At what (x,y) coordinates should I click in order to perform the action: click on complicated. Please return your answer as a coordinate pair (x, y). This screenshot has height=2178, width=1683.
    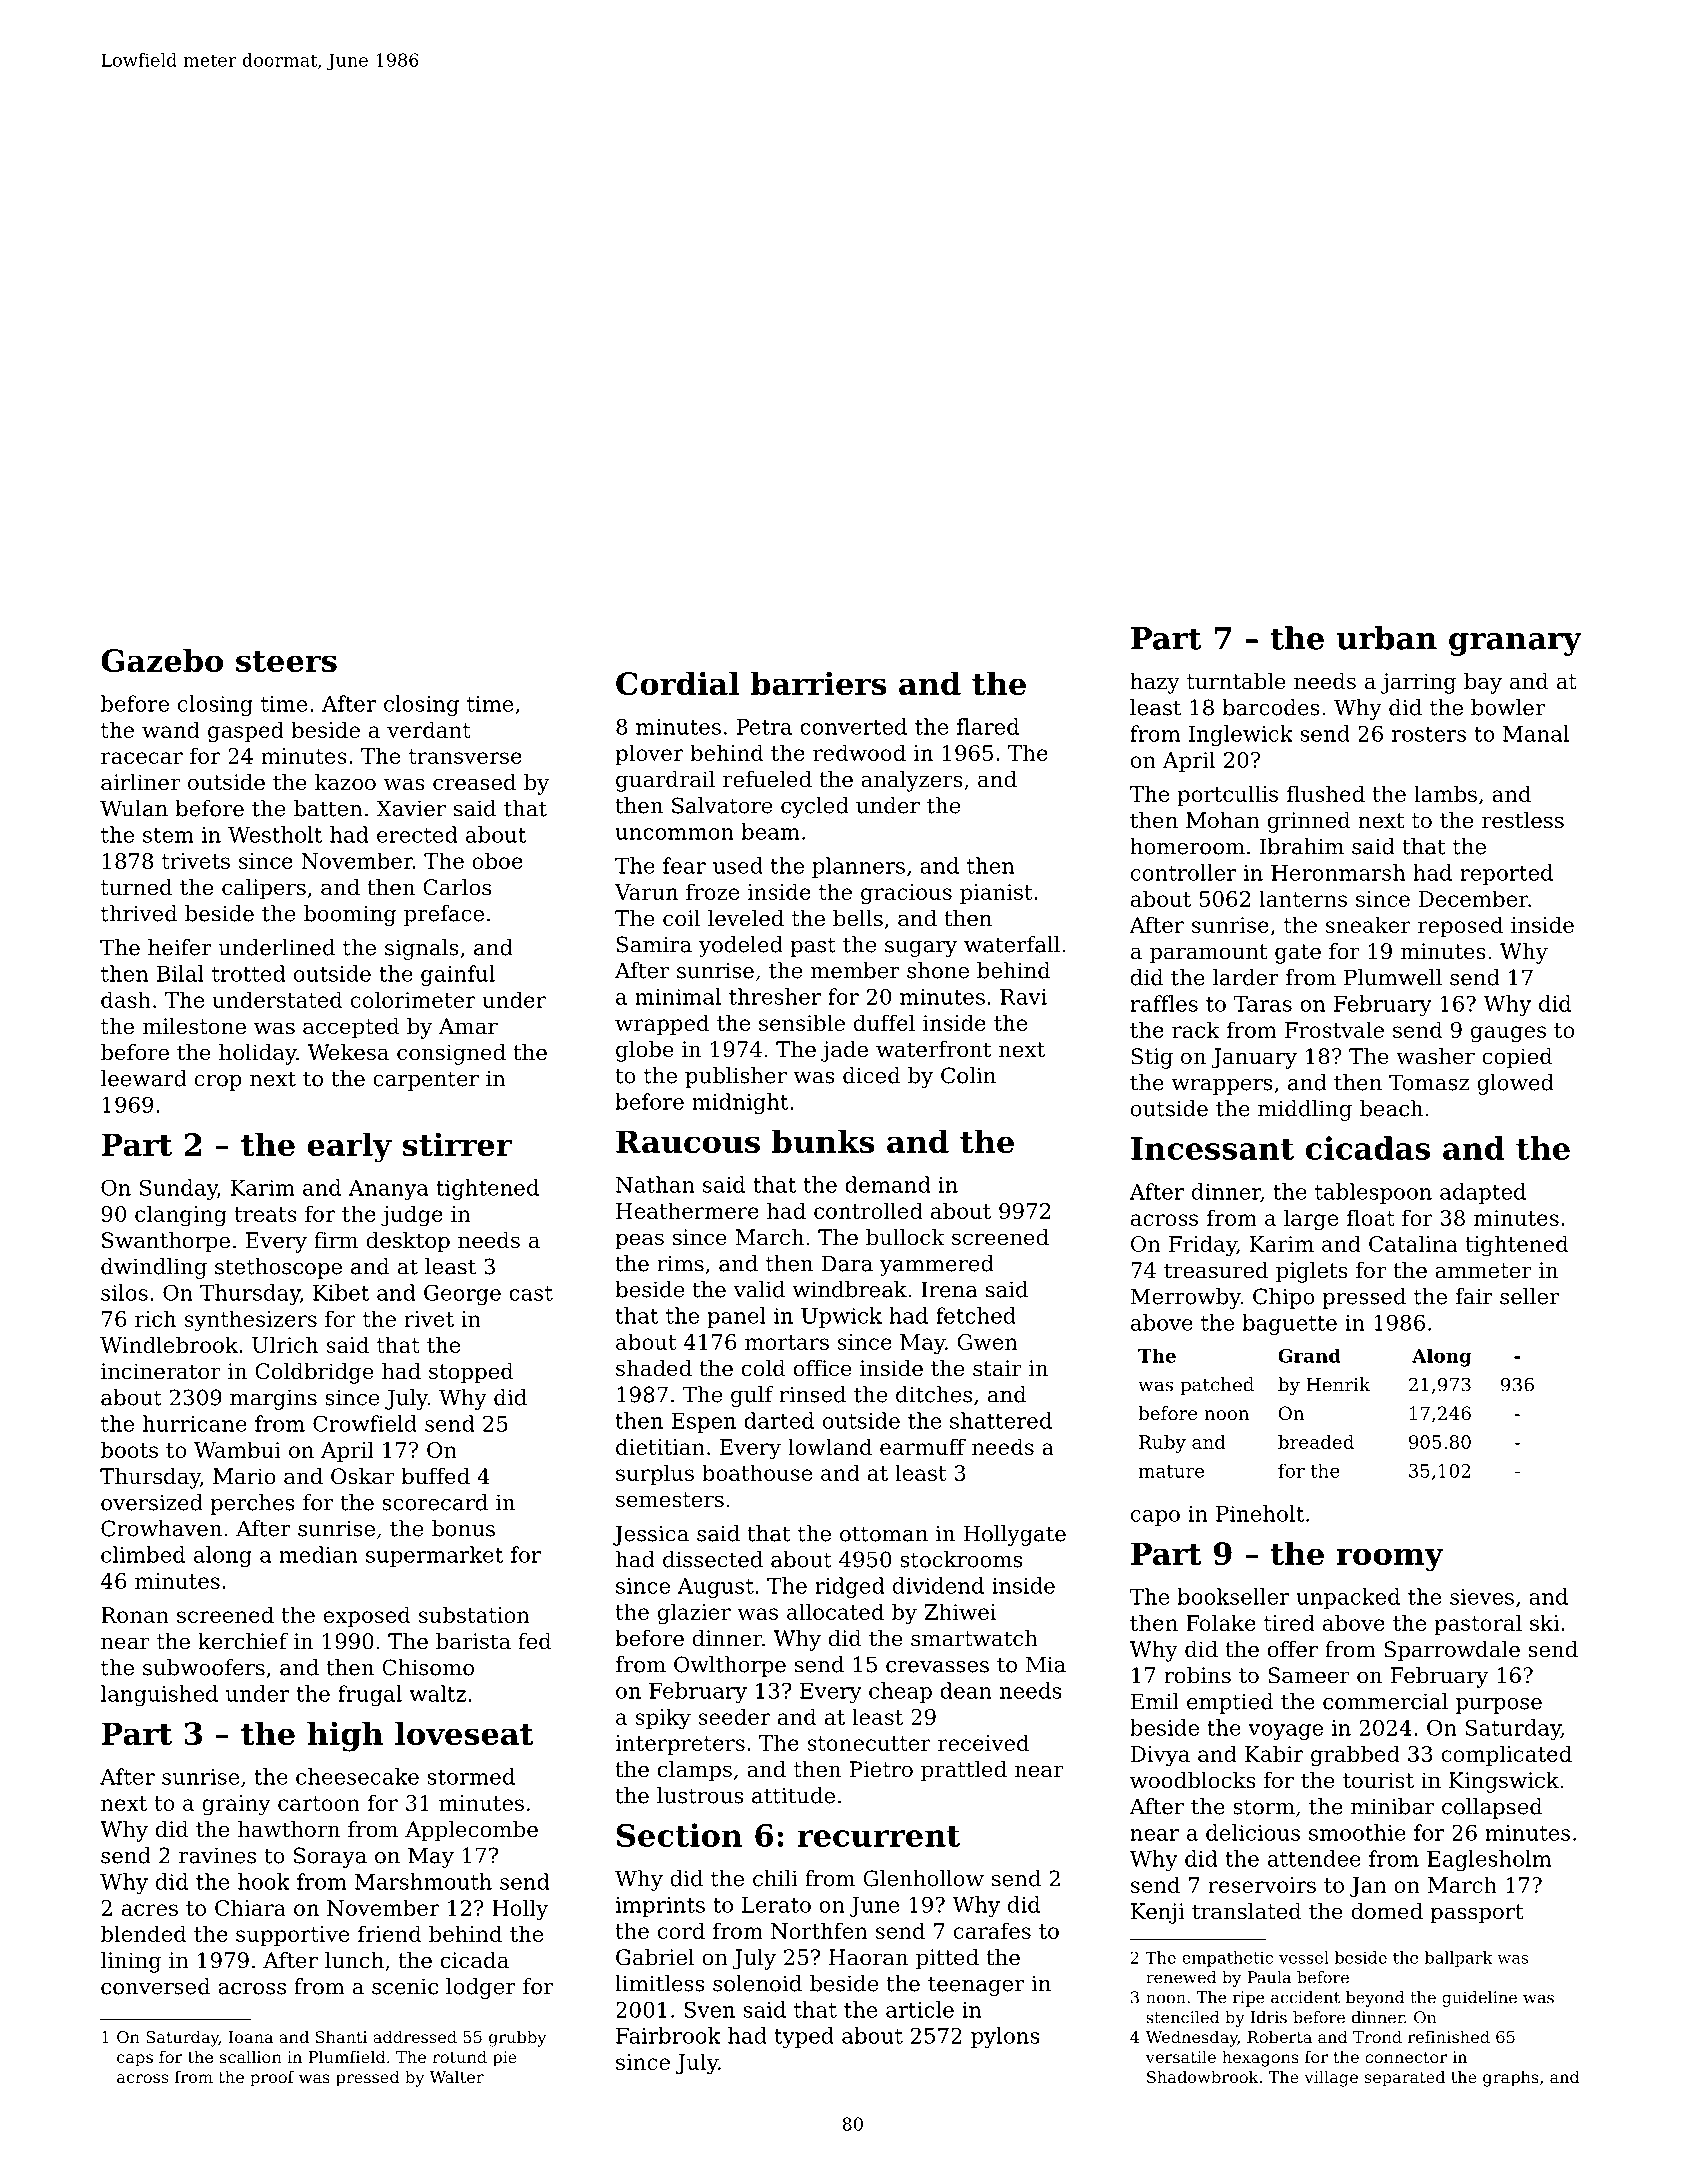
    Looking at the image, I should click on (1507, 1755).
